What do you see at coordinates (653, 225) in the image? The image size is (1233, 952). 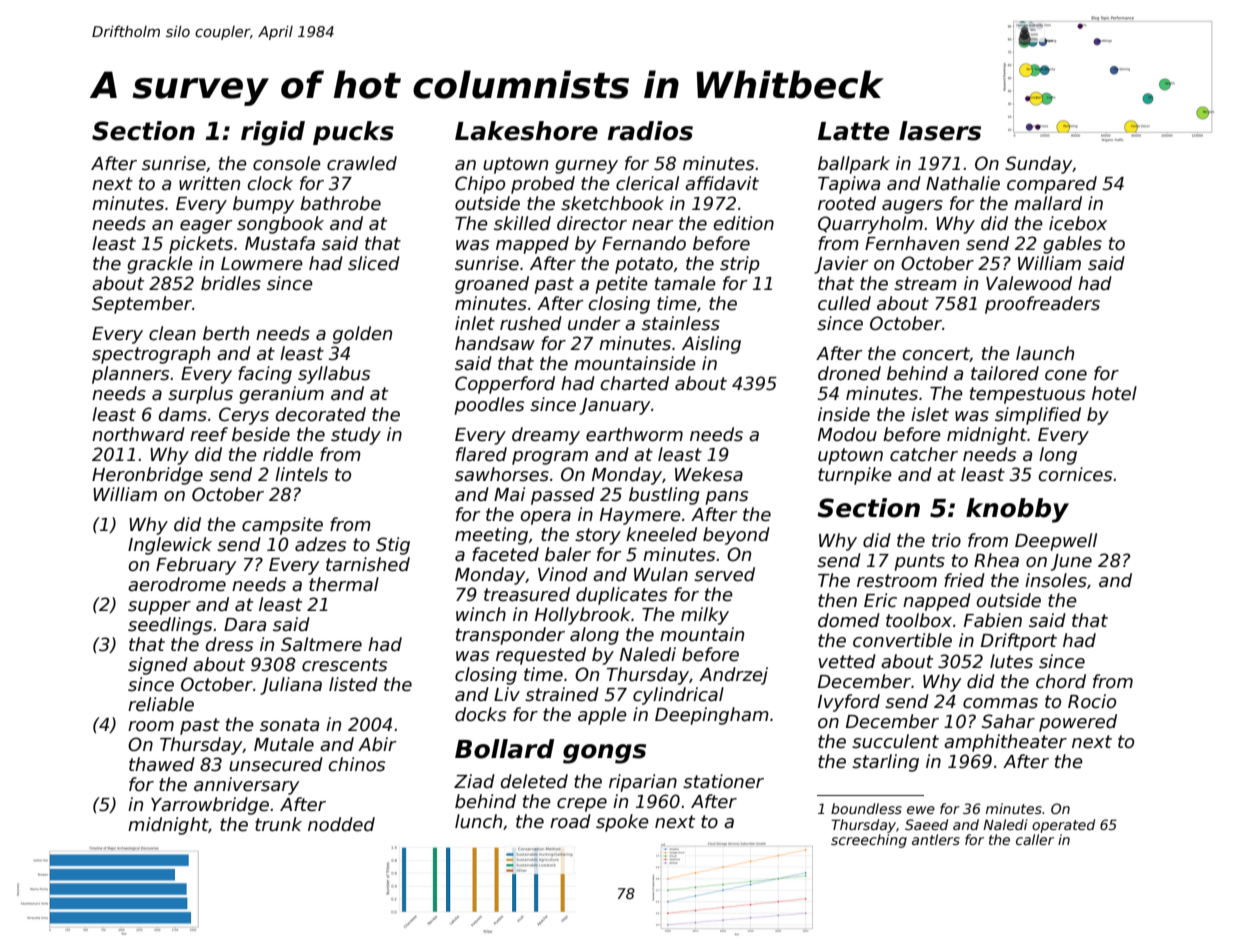 I see `near` at bounding box center [653, 225].
